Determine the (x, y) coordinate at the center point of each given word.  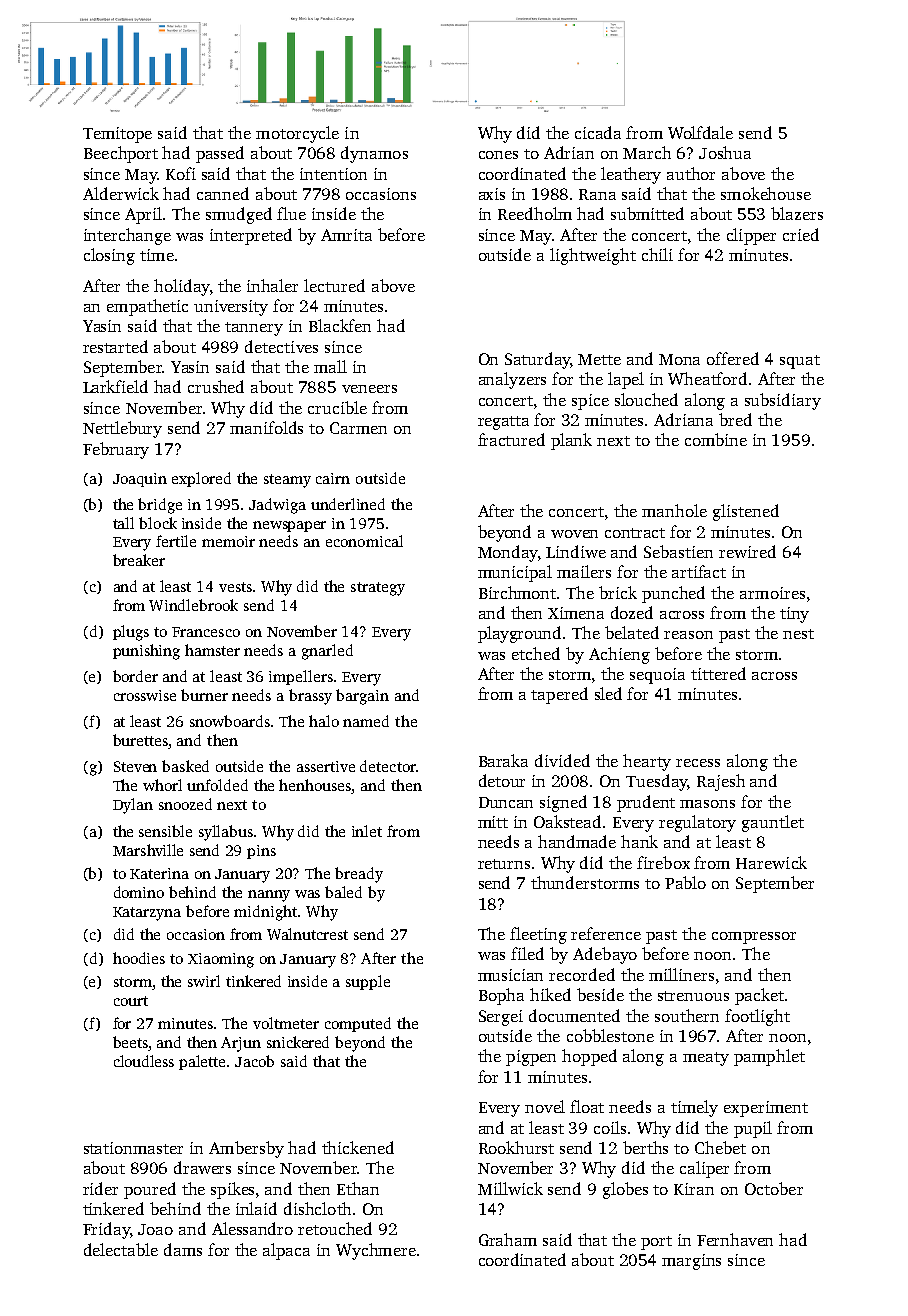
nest (798, 634)
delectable (121, 1249)
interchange (127, 236)
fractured (511, 439)
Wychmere (376, 1251)
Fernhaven (735, 1239)
